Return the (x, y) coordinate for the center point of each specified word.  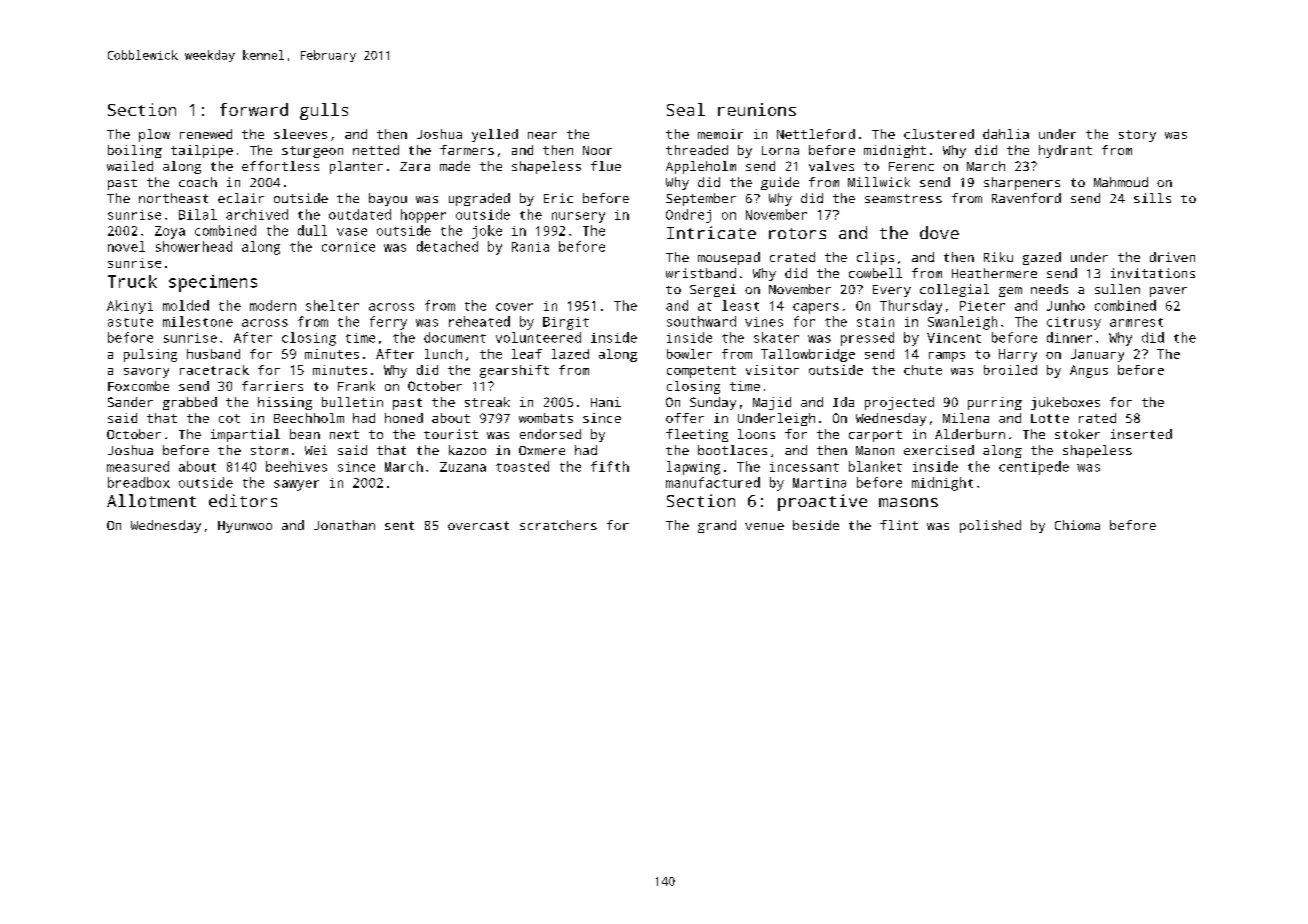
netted (376, 150)
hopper (423, 216)
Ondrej (688, 216)
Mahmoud (1121, 182)
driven (1172, 257)
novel (126, 246)
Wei (316, 450)
